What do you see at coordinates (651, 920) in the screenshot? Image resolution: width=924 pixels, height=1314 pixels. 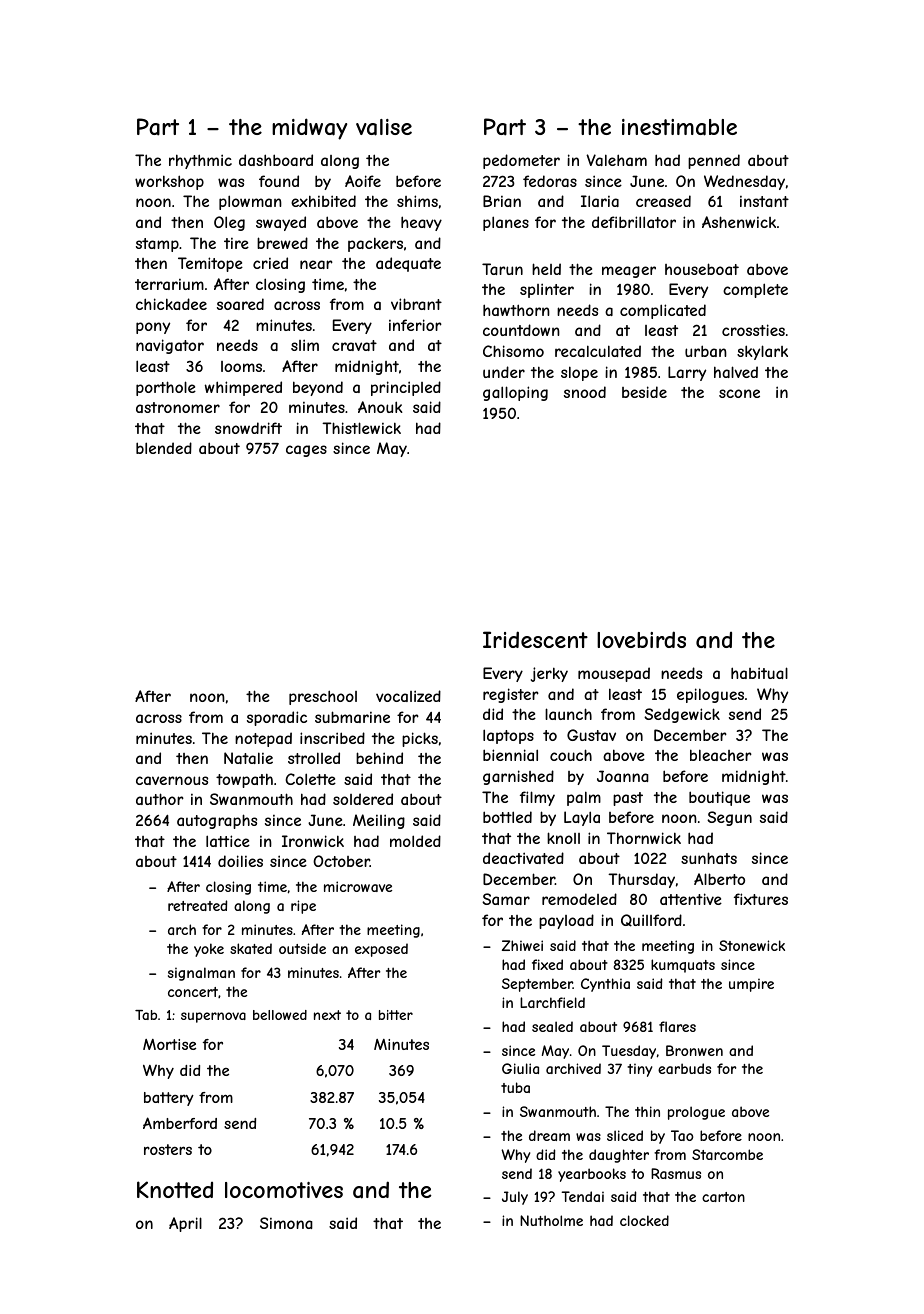 I see `Quillford` at bounding box center [651, 920].
